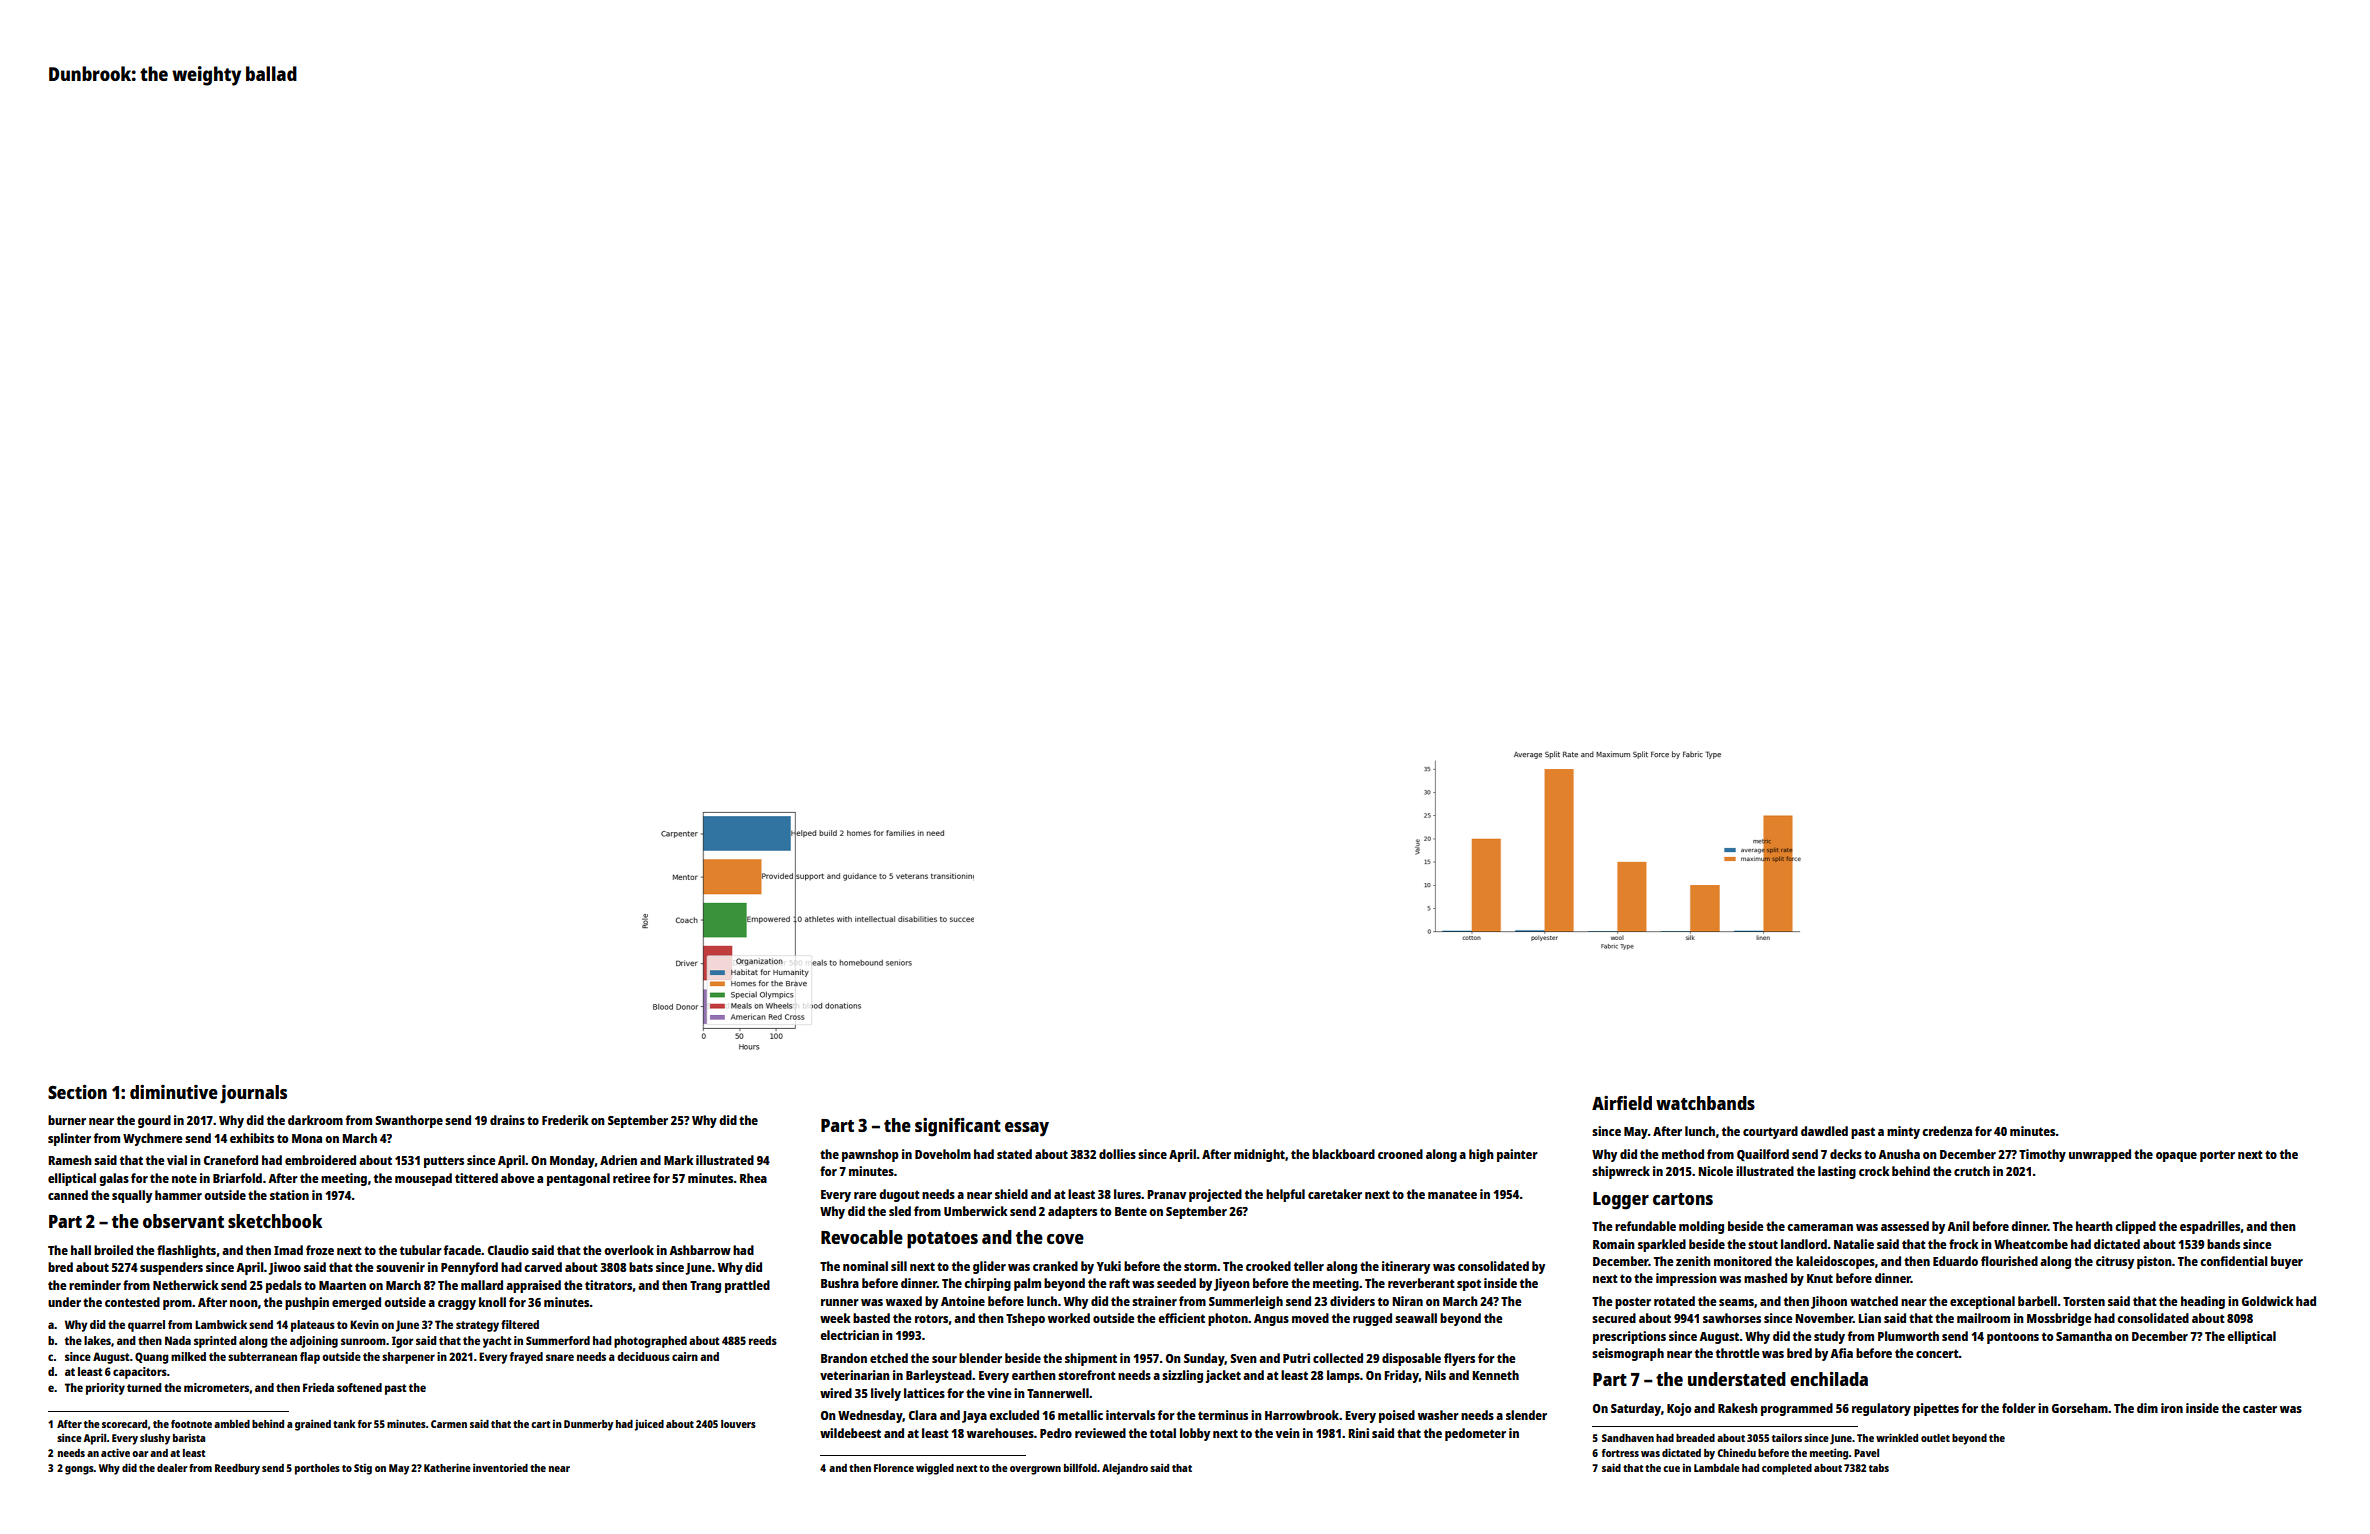  I want to click on gongs, so click(79, 1470).
